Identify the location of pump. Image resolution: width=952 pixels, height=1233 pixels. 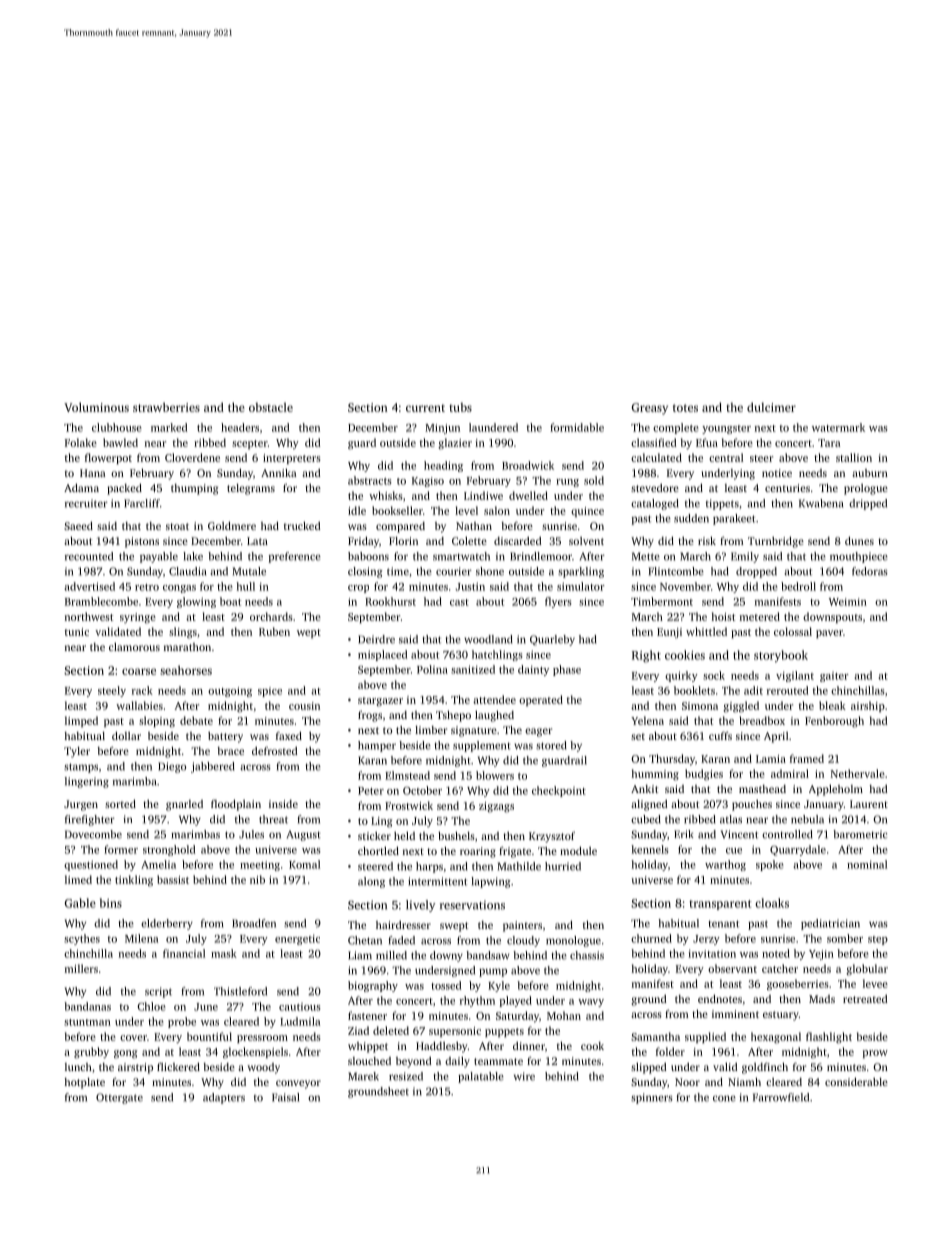
(493, 972).
